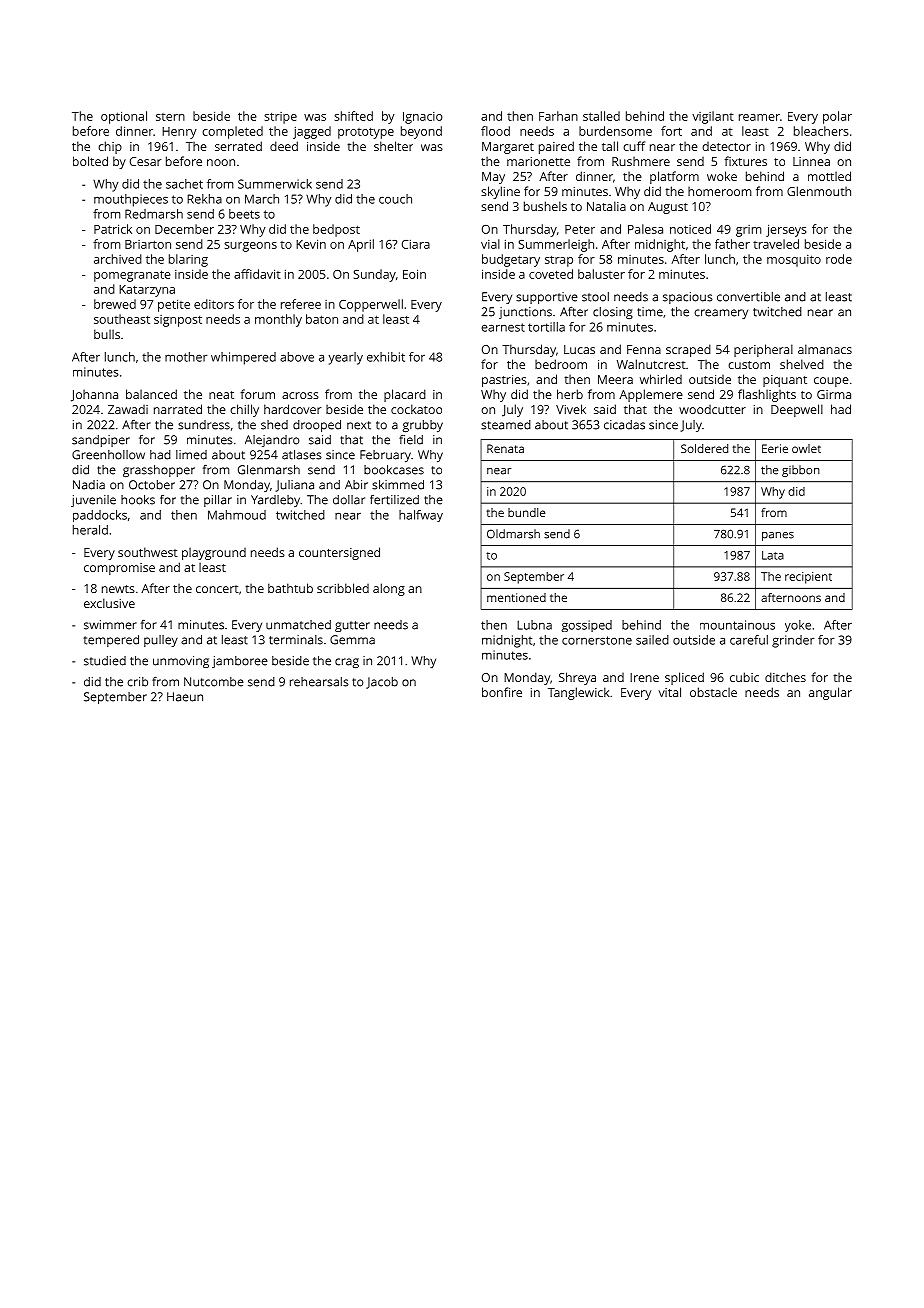  Describe the element at coordinates (801, 471) in the image. I see `gibbon` at that location.
